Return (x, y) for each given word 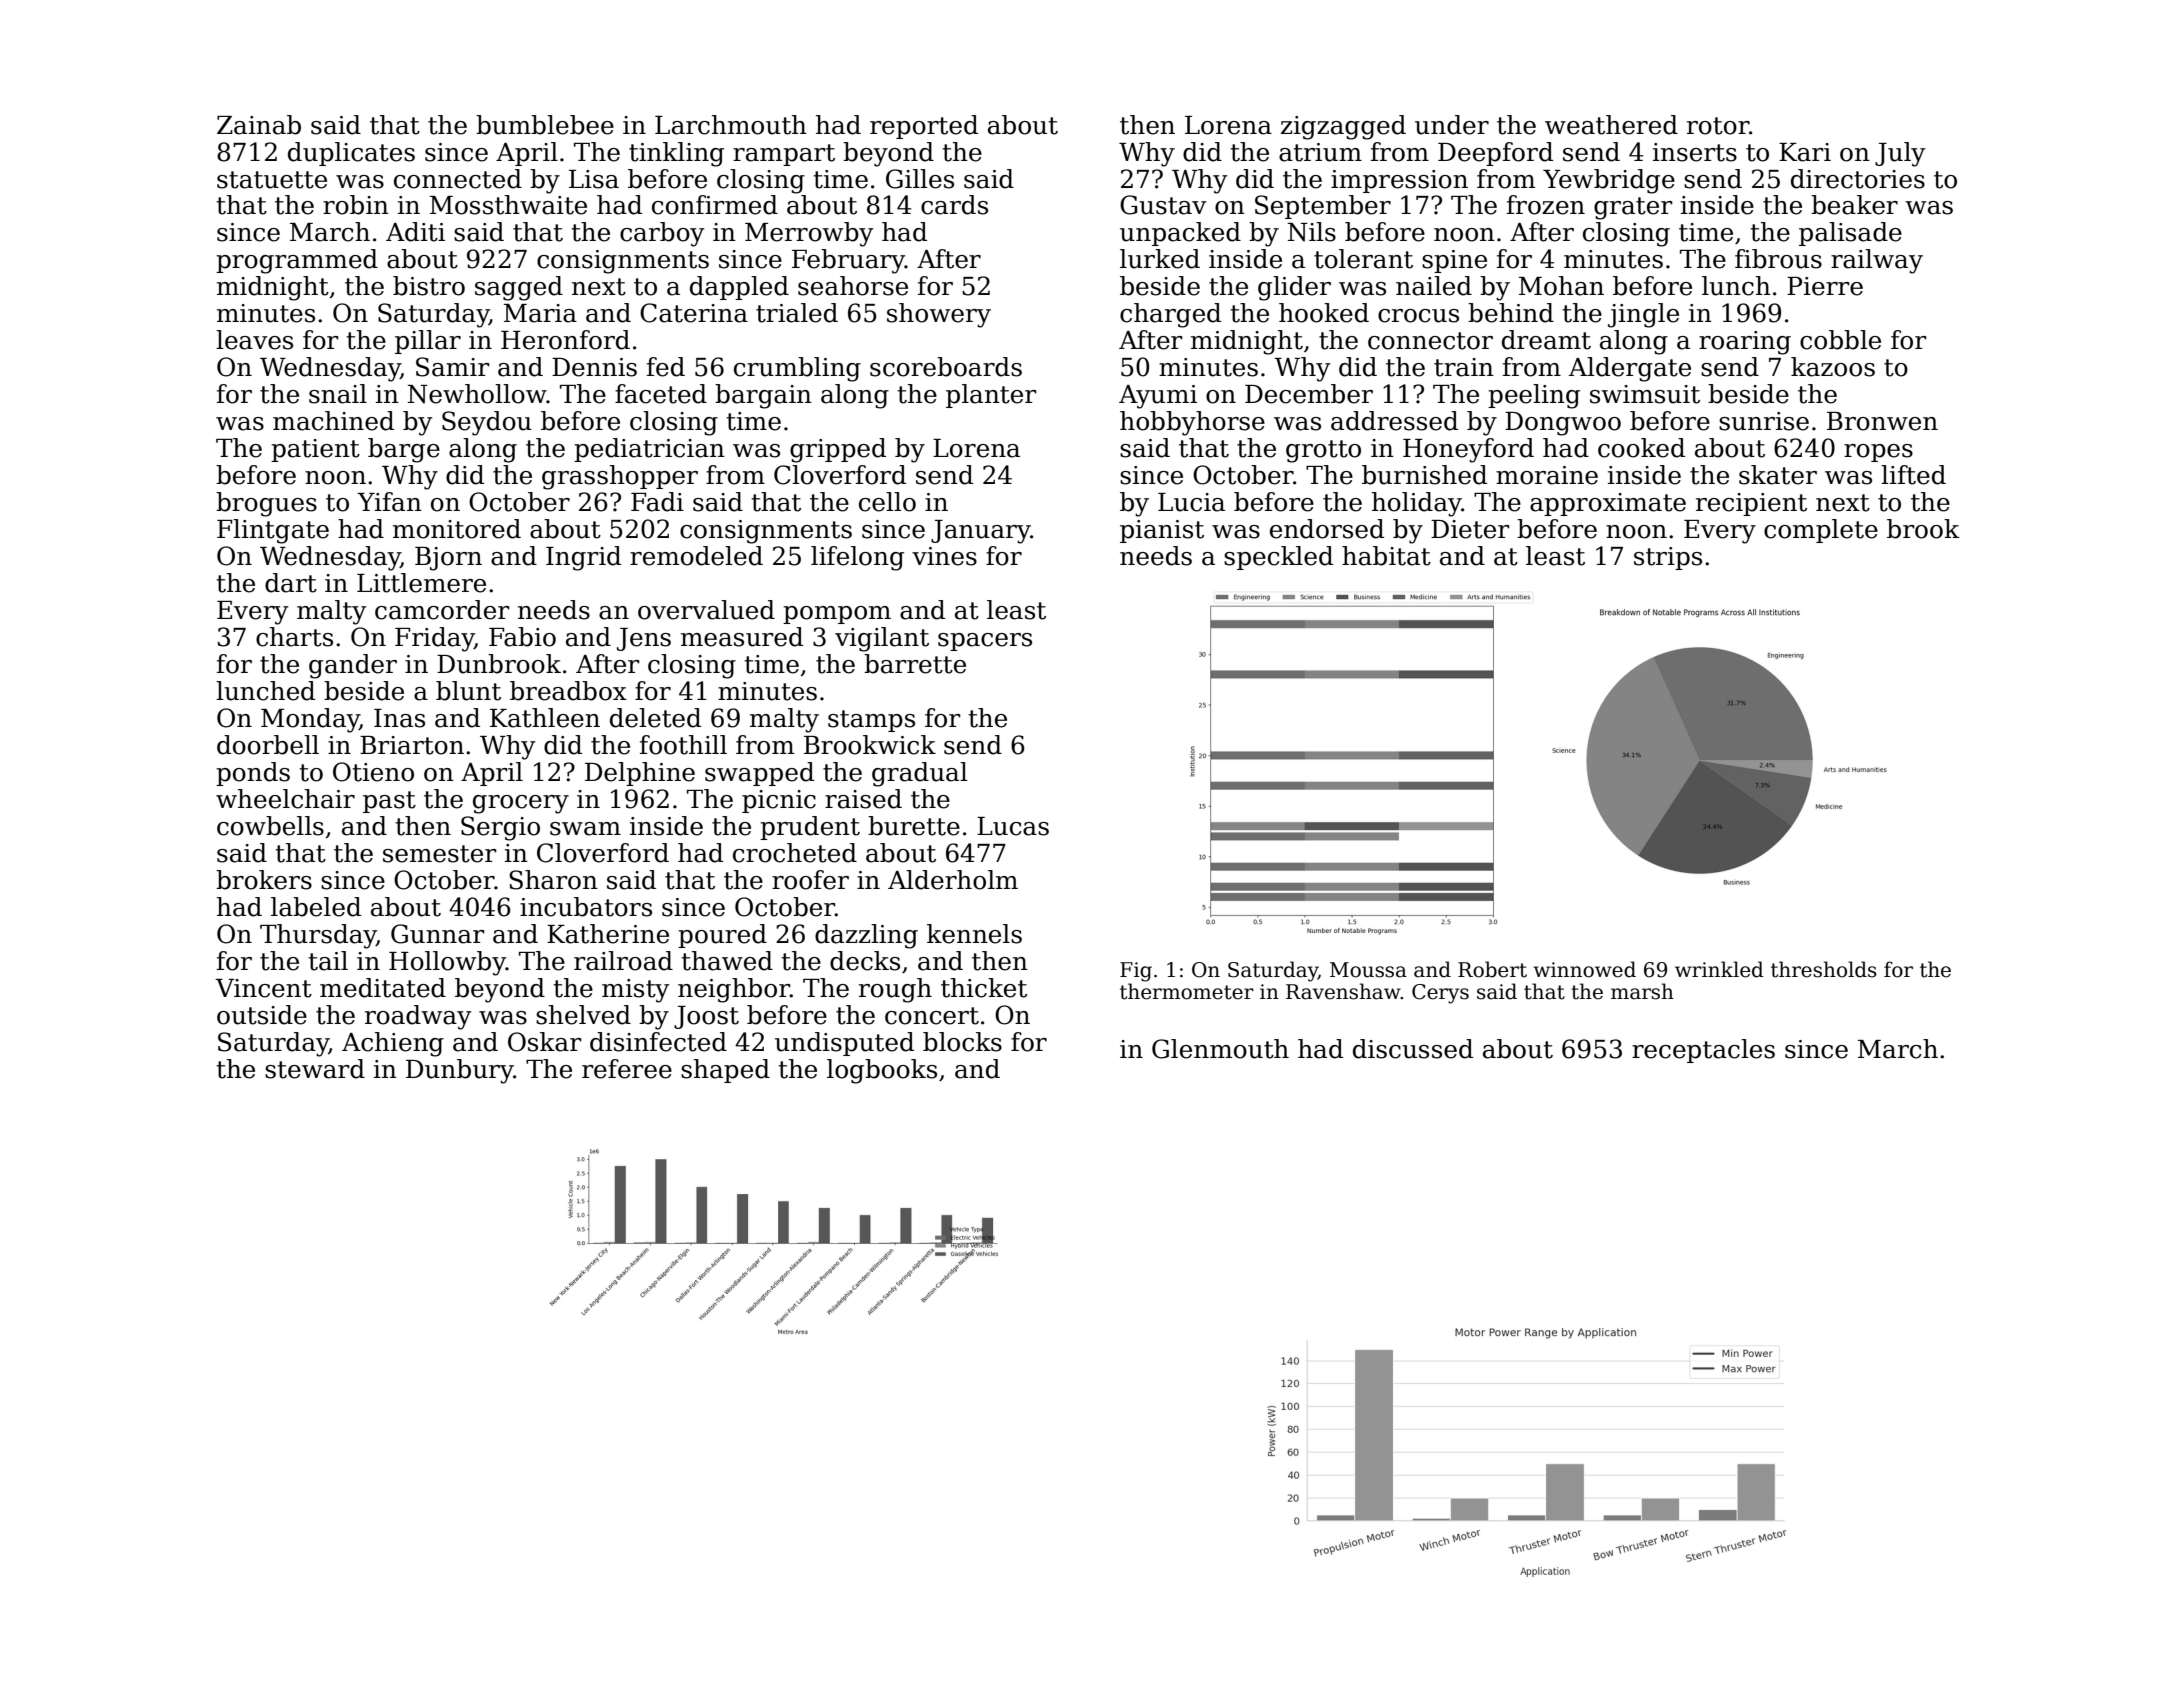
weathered (1611, 125)
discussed (1413, 1049)
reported (924, 127)
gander (353, 666)
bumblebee (545, 125)
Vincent (263, 988)
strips (1668, 558)
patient (315, 450)
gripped (838, 450)
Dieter (1470, 529)
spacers (985, 642)
